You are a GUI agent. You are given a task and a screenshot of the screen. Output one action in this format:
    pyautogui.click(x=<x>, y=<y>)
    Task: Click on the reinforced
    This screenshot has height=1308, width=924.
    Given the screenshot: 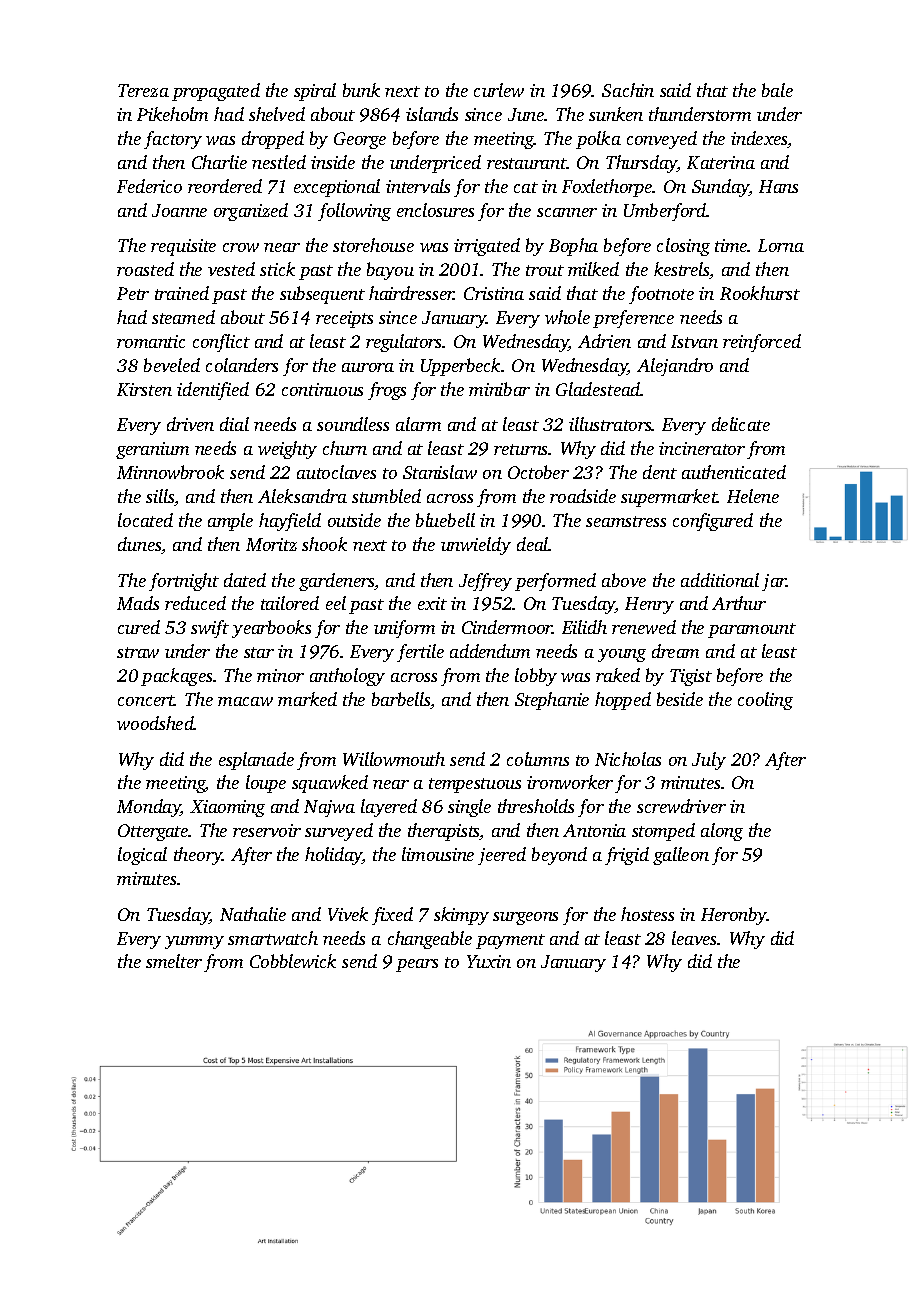 What is the action you would take?
    pyautogui.click(x=762, y=343)
